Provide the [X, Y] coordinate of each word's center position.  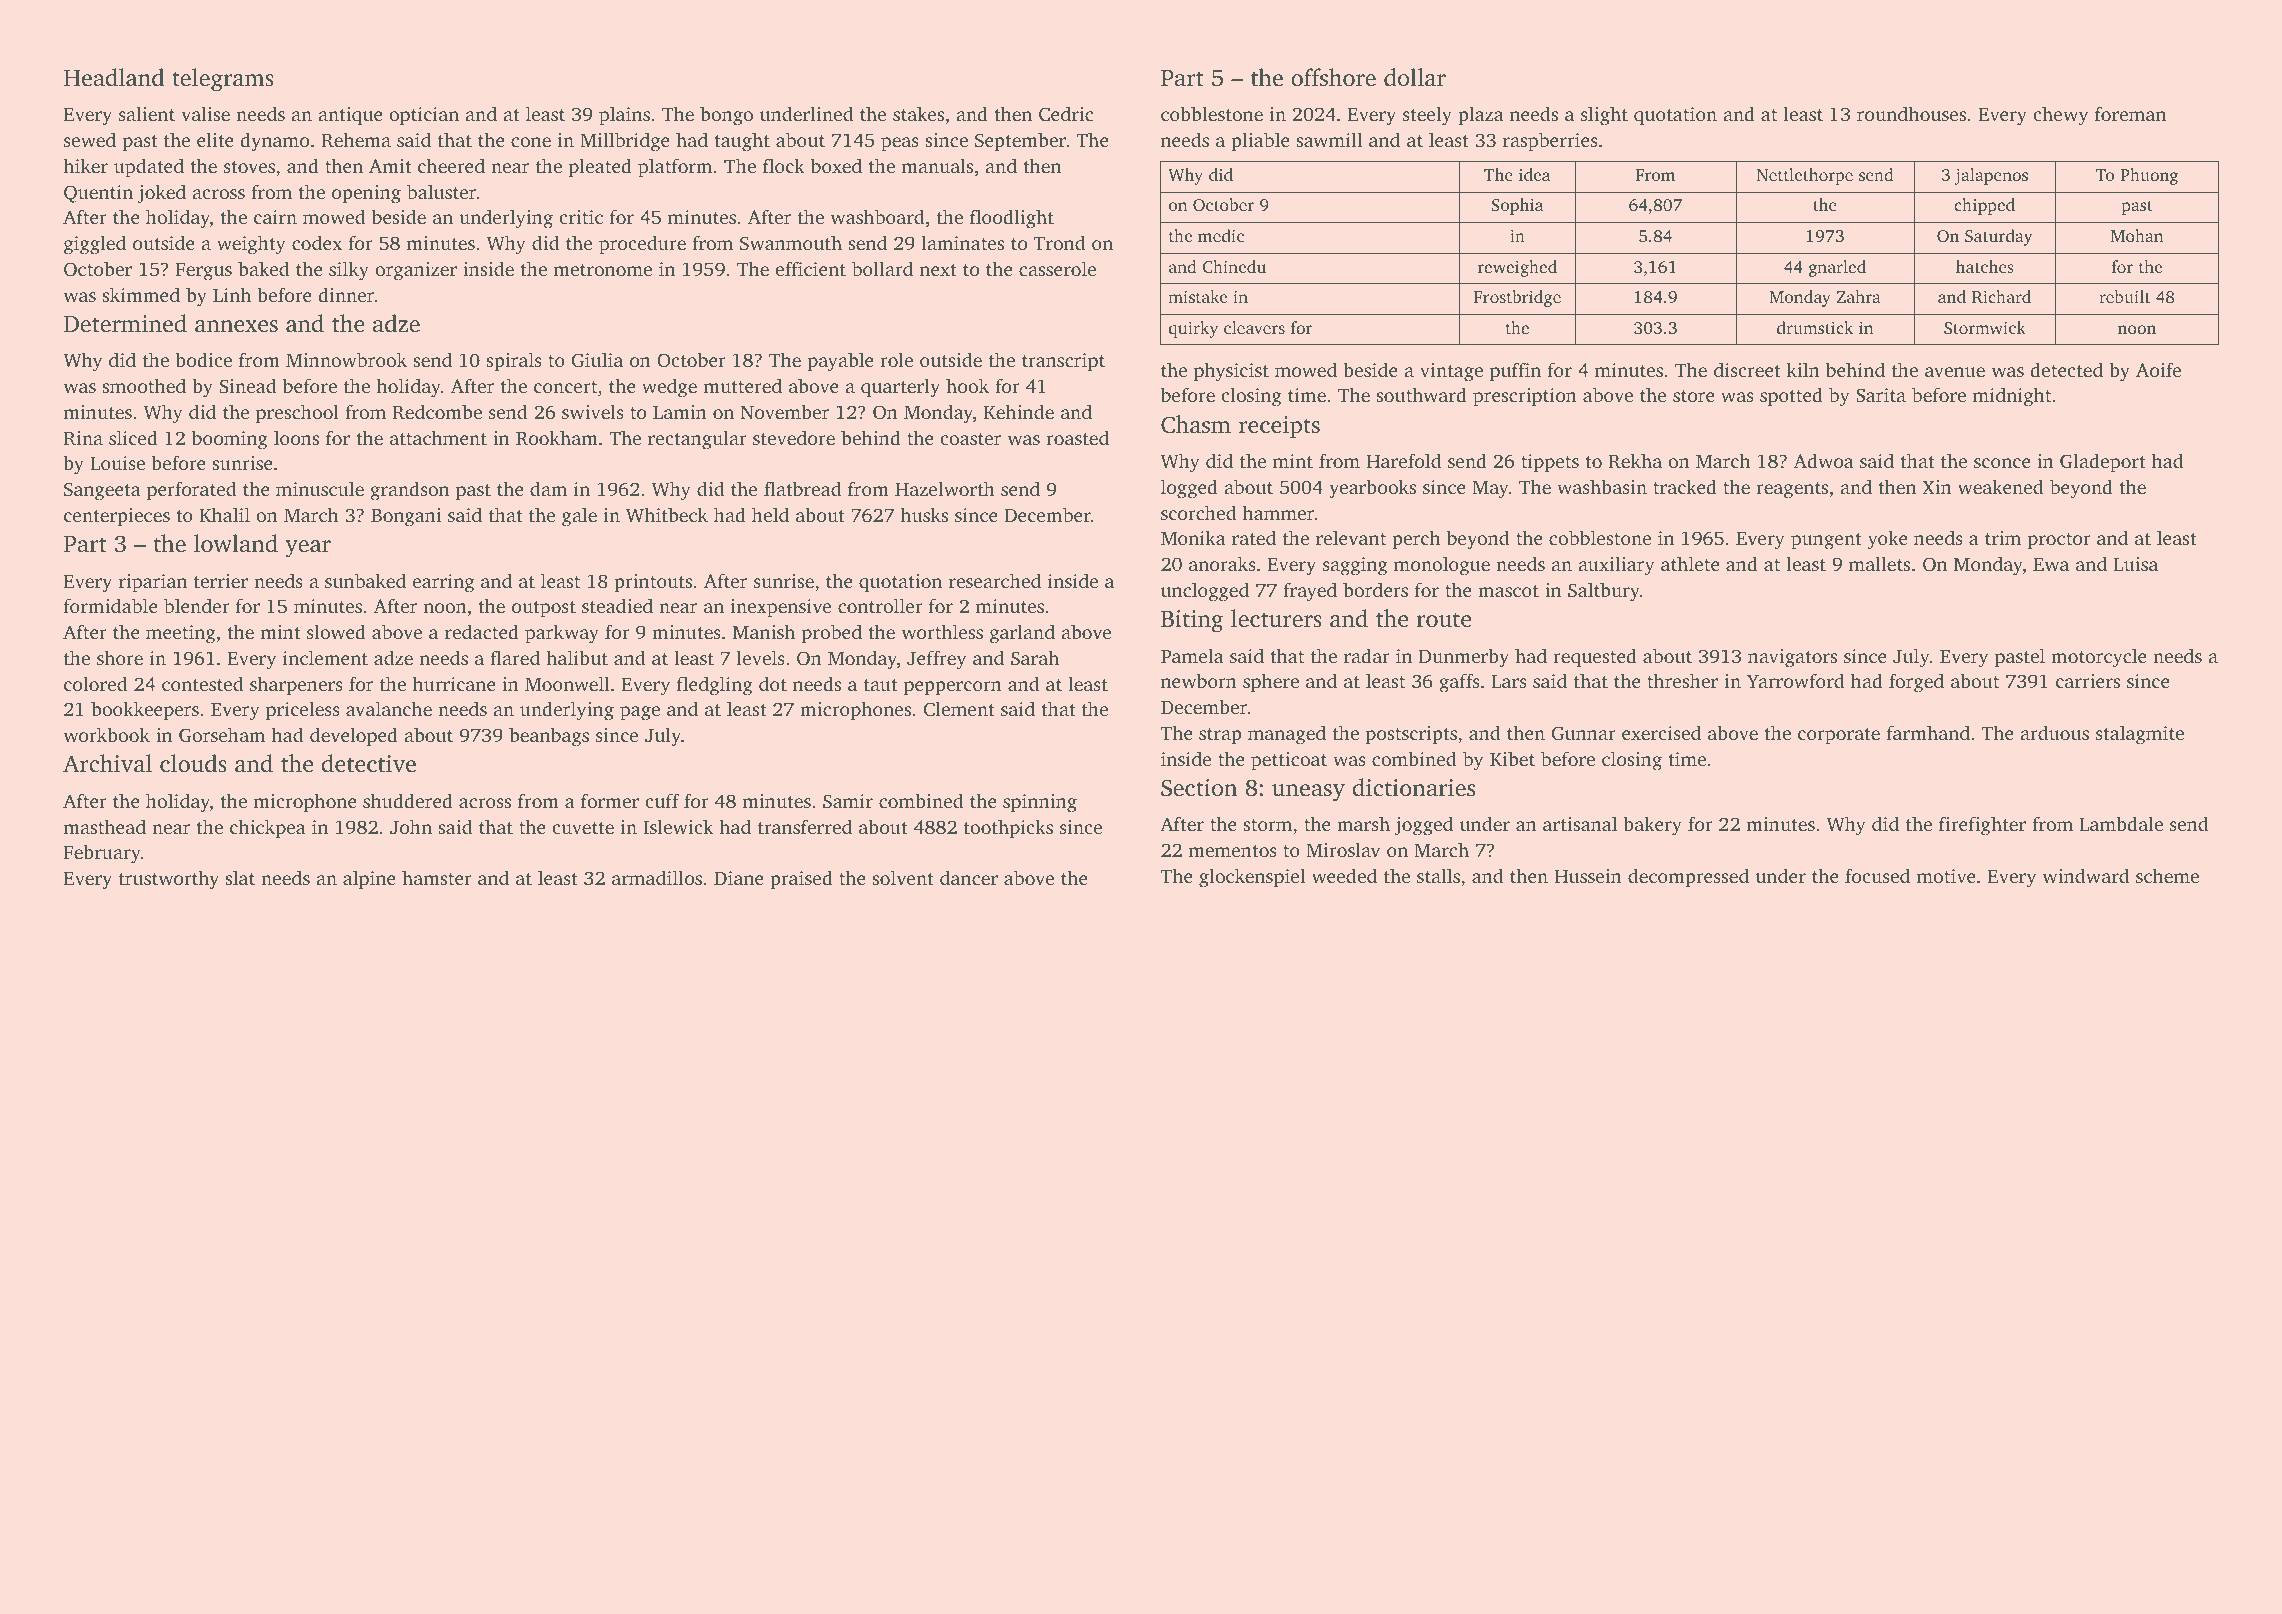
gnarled [1837, 268]
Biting [1192, 621]
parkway [562, 634]
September [1020, 142]
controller [880, 605]
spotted [1791, 397]
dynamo [274, 142]
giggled [95, 245]
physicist [1231, 372]
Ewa [2051, 564]
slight [1604, 116]
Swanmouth [791, 243]
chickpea [268, 829]
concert [565, 387]
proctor [2059, 541]
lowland [236, 543]
